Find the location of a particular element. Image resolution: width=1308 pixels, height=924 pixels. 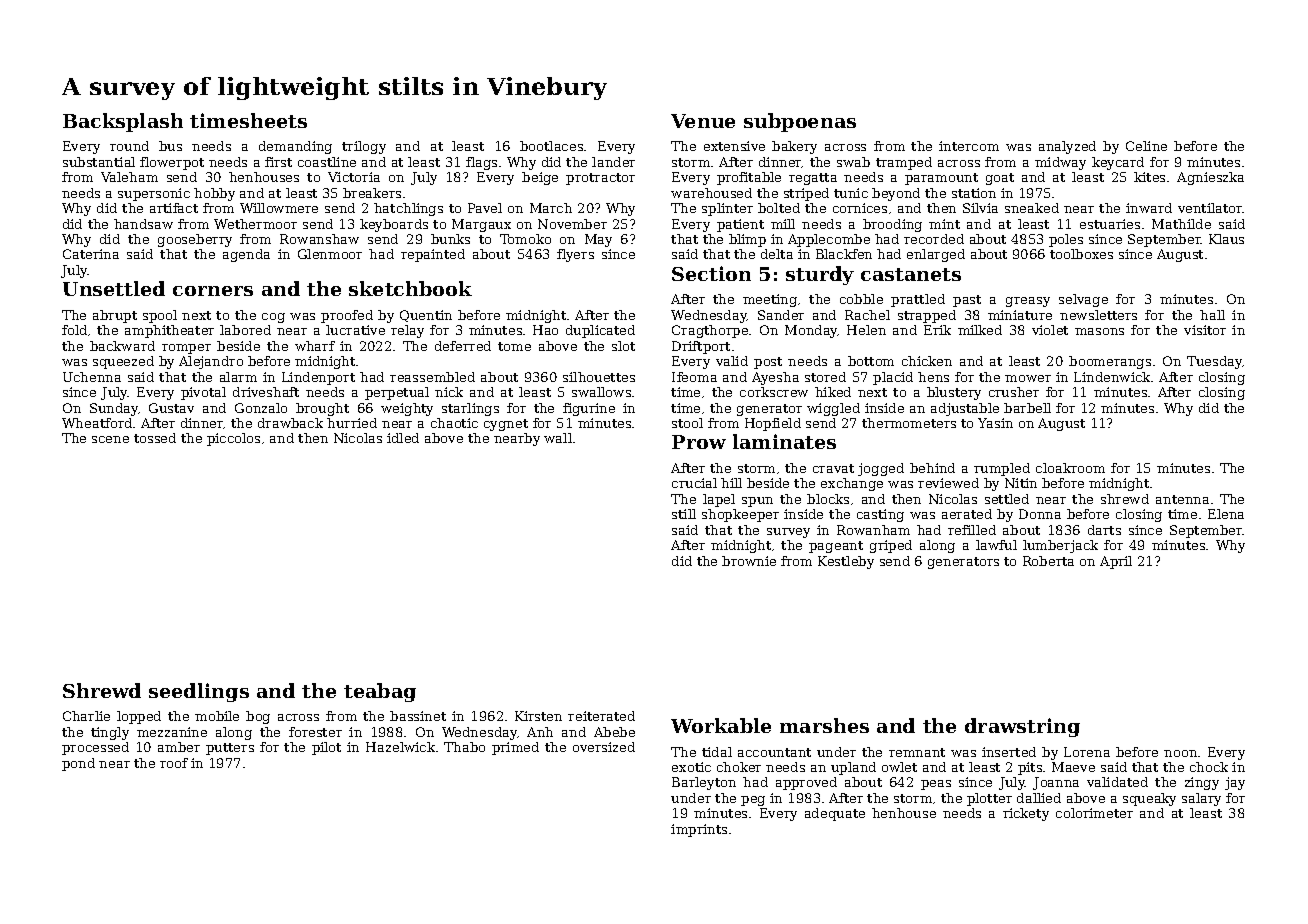

patient is located at coordinates (740, 225).
